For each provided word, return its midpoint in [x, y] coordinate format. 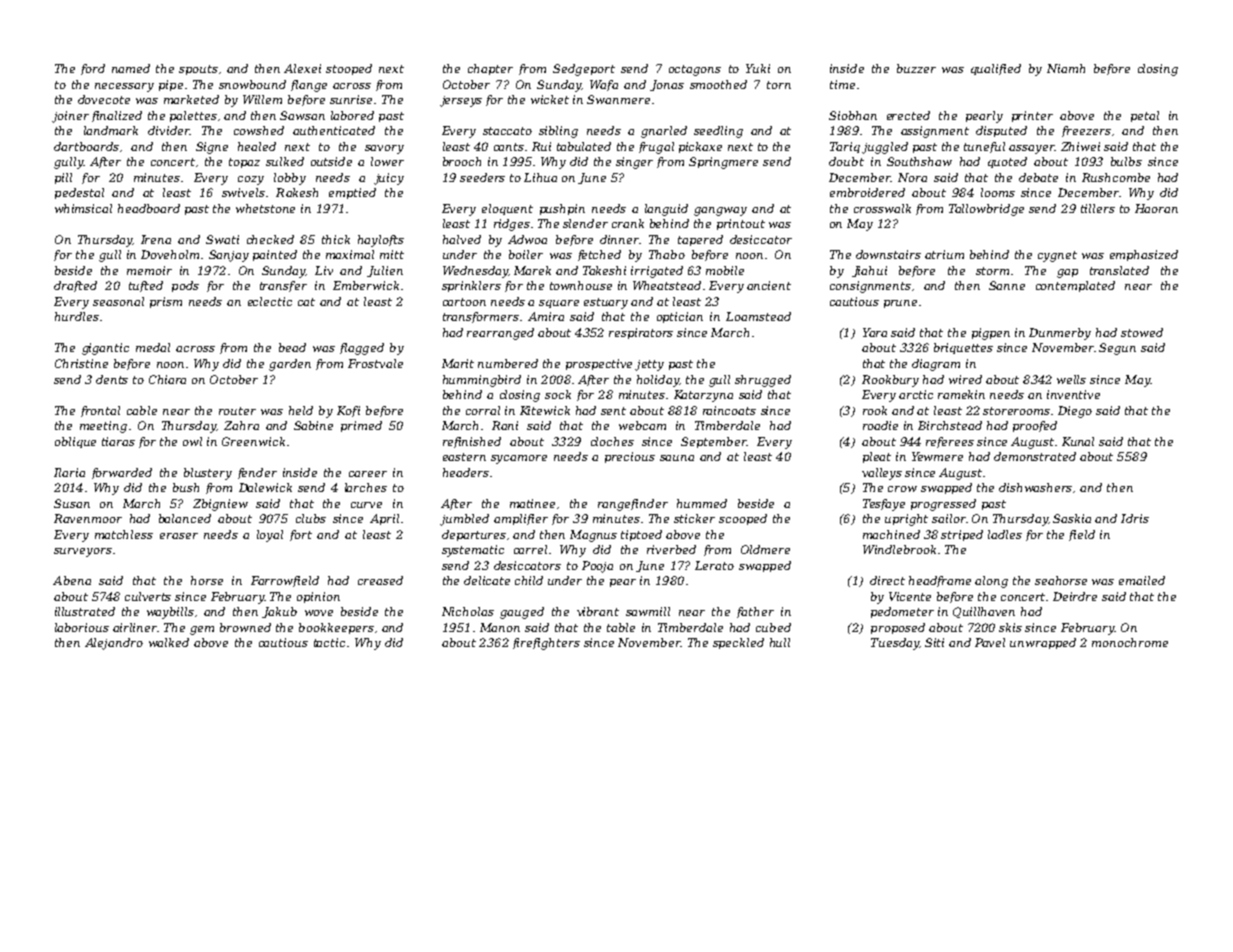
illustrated [85, 611]
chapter [490, 69]
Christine [81, 363]
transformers [481, 317]
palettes [193, 116]
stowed [1142, 332]
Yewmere [937, 456]
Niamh [1066, 68]
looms [998, 192]
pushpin [562, 209]
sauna [677, 458]
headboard [149, 208]
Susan [72, 503]
